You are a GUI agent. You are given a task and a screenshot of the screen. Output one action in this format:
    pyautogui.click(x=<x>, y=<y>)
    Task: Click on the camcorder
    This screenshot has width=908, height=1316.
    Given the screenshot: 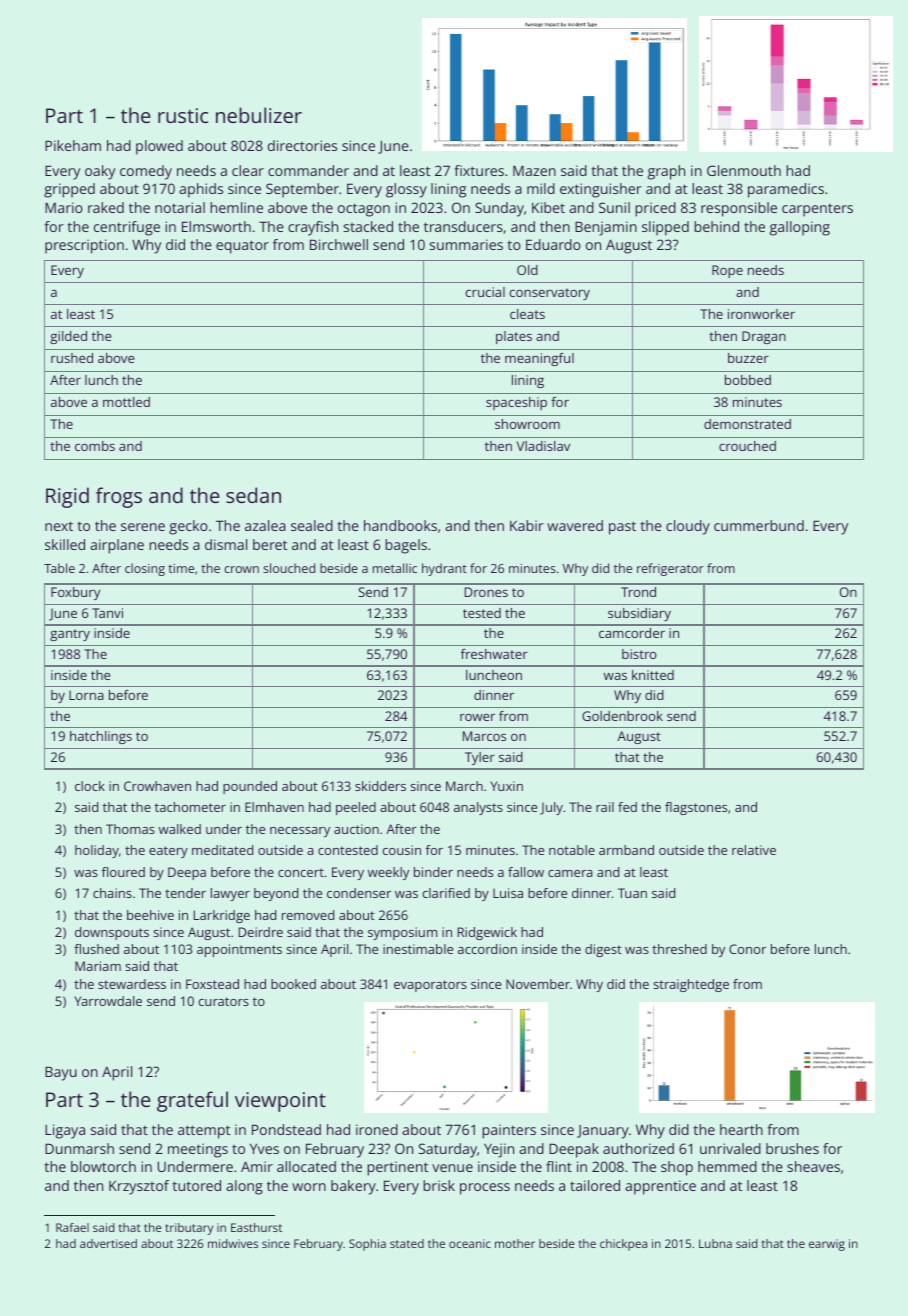 What is the action you would take?
    pyautogui.click(x=632, y=633)
